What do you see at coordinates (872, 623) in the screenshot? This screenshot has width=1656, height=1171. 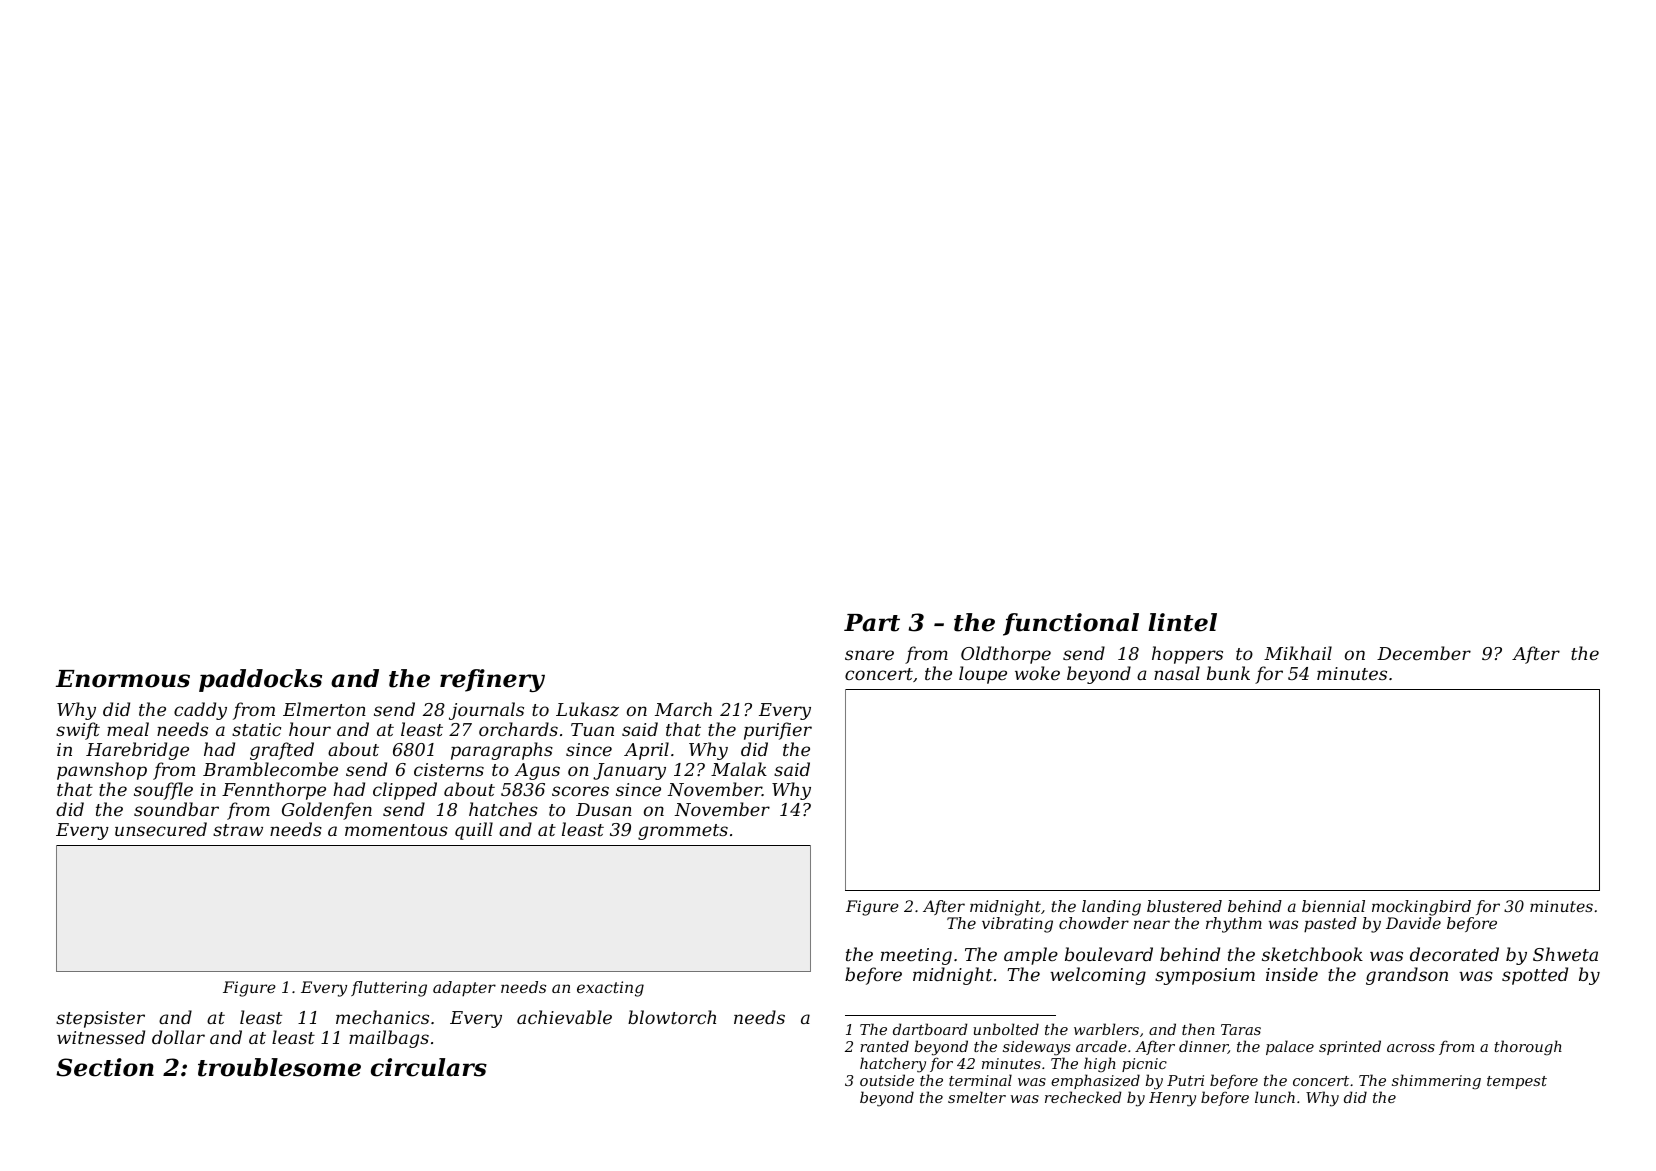 I see `Part` at bounding box center [872, 623].
